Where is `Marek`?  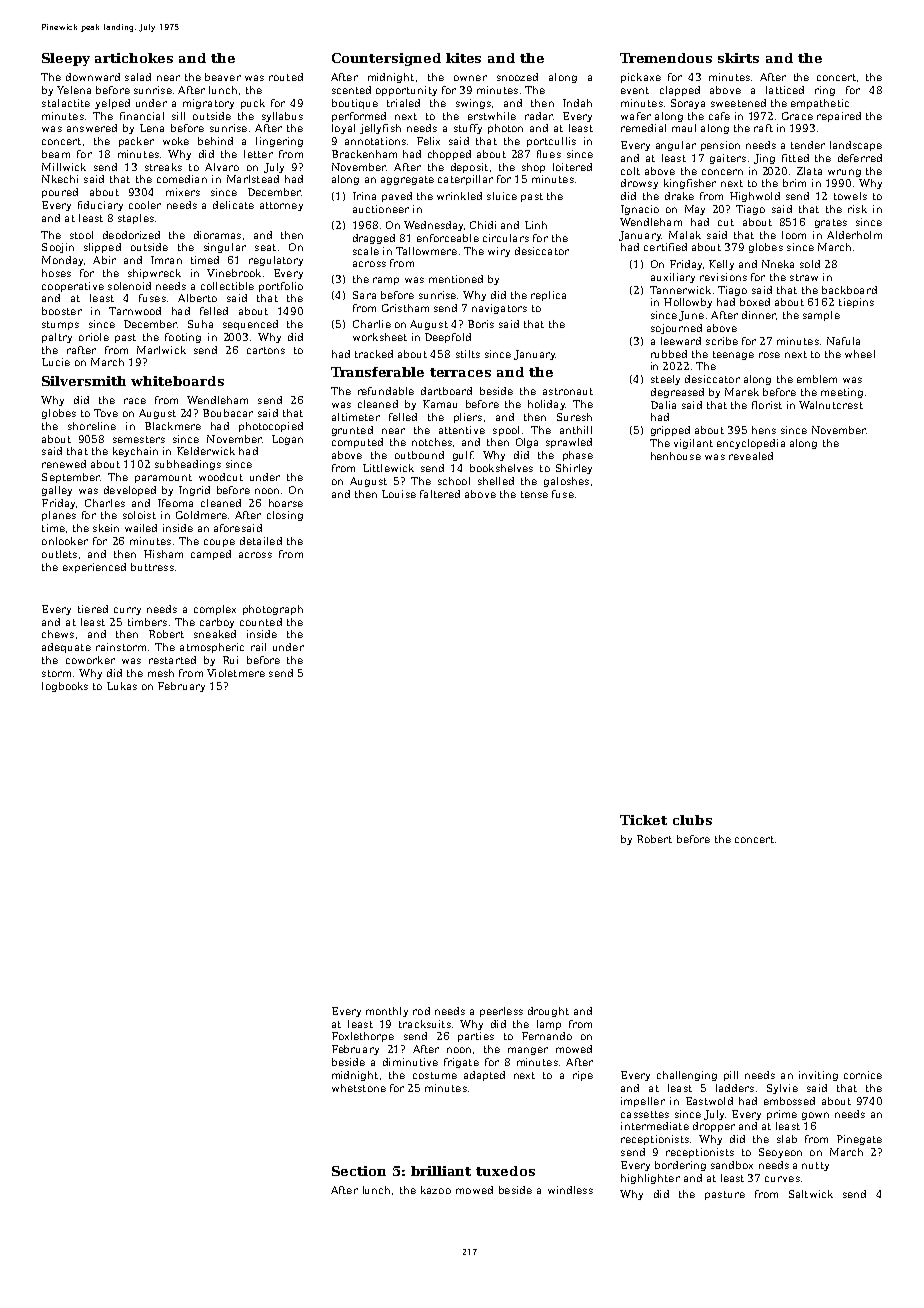 Marek is located at coordinates (742, 392).
